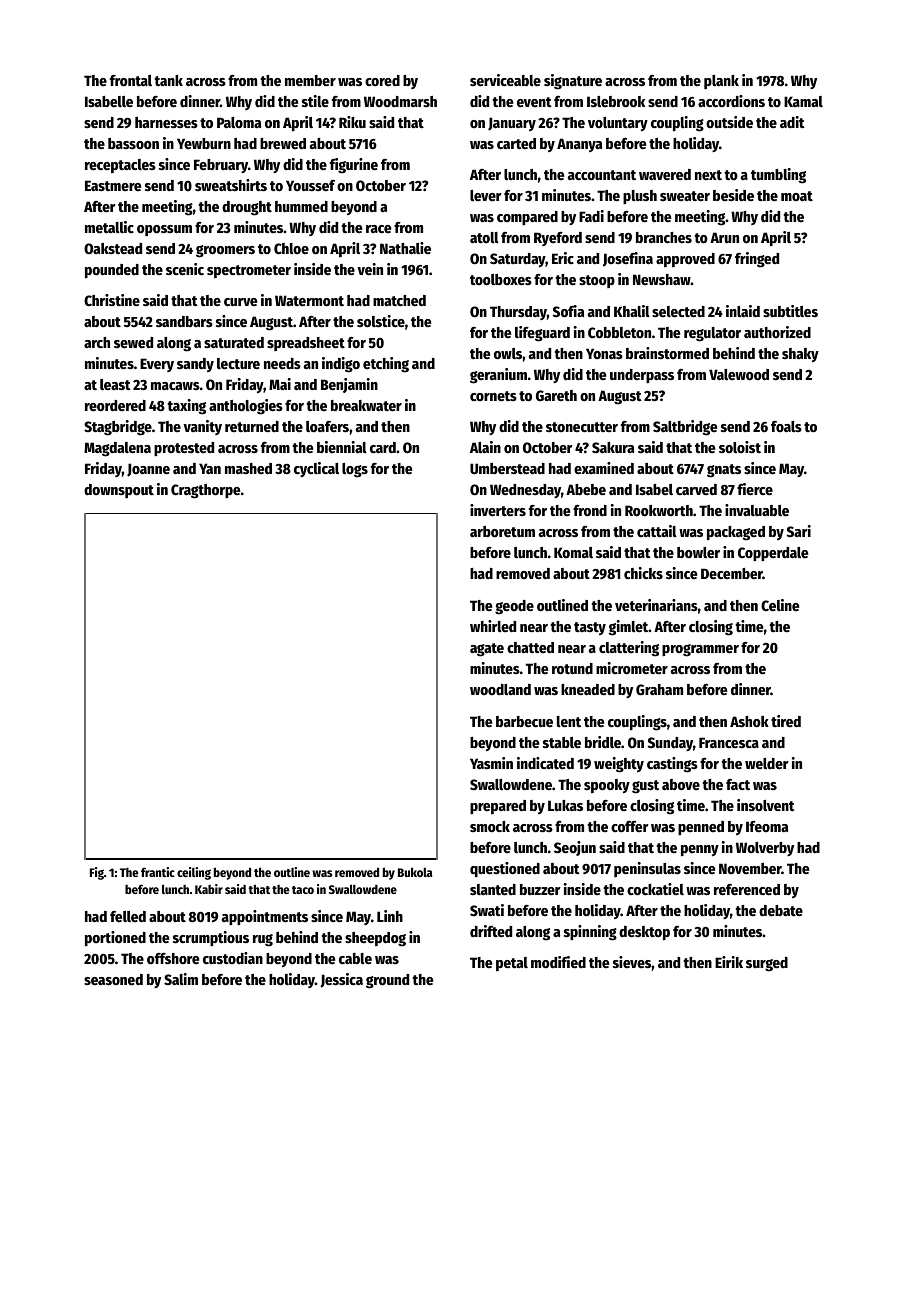 The image size is (908, 1316). Describe the element at coordinates (205, 491) in the screenshot. I see `Cragthorpe` at that location.
